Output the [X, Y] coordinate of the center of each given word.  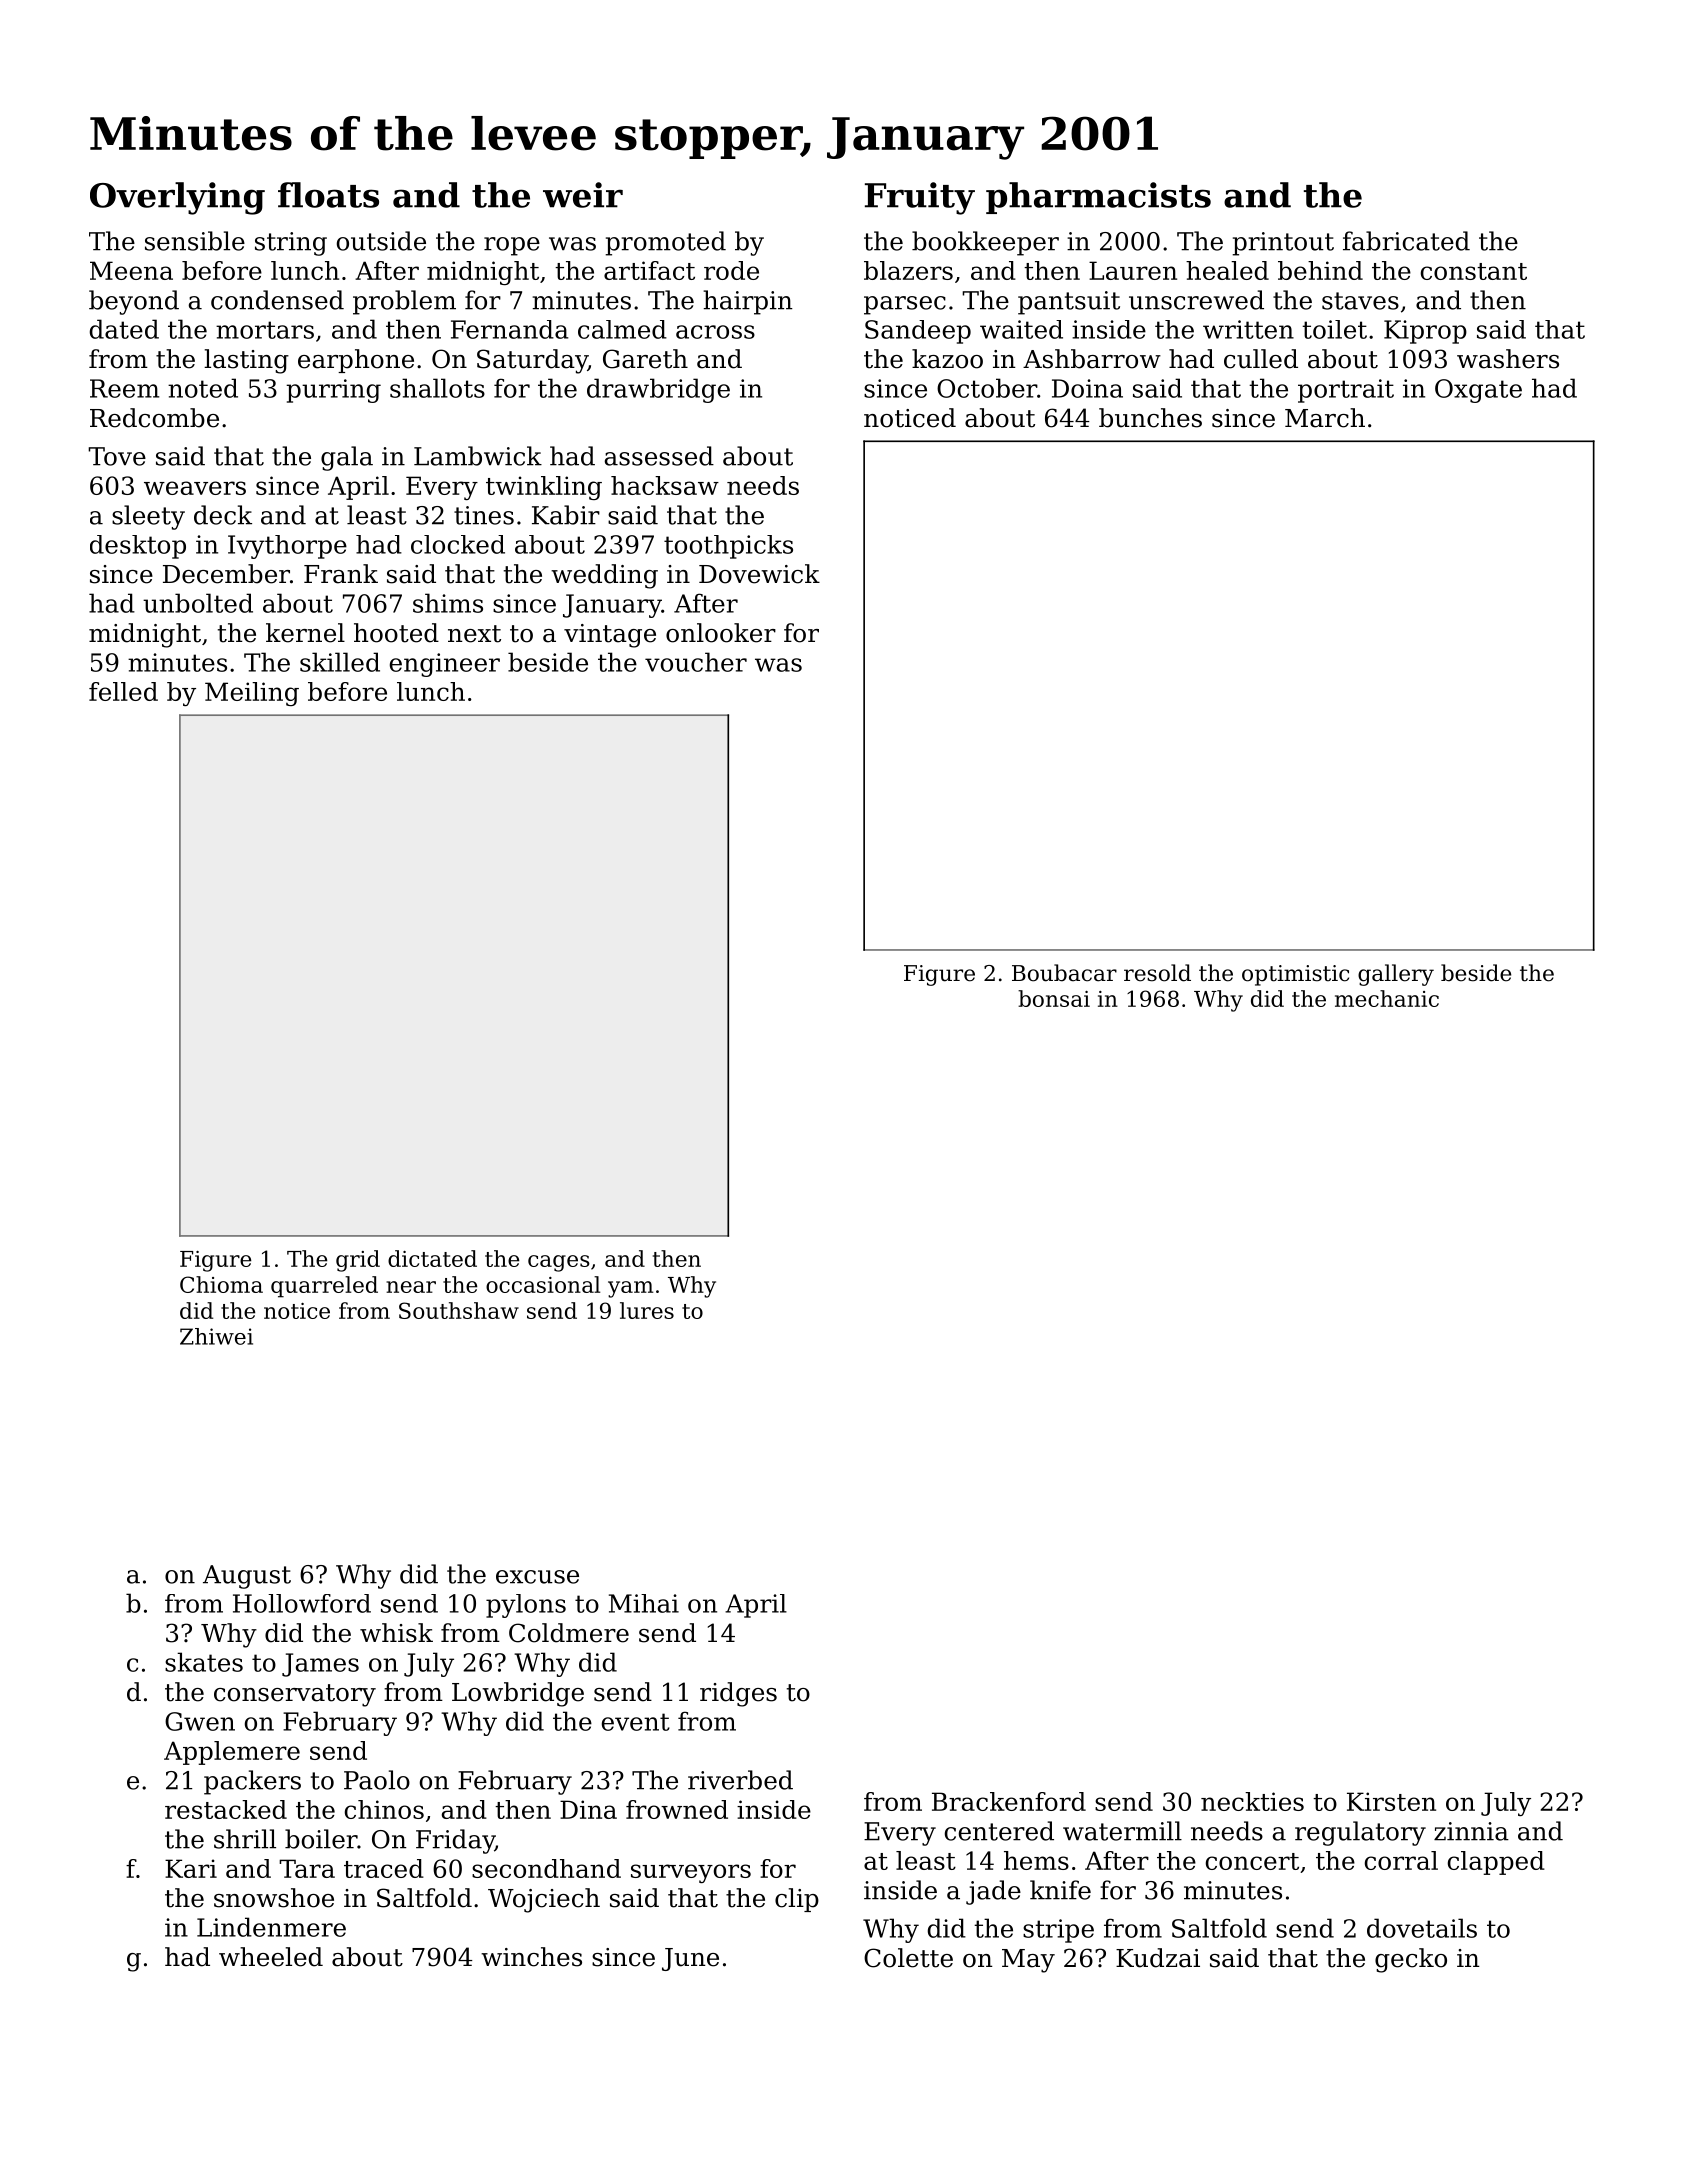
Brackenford [1009, 1801]
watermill [1122, 1831]
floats [328, 195]
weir [583, 195]
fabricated [1406, 241]
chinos [384, 1809]
